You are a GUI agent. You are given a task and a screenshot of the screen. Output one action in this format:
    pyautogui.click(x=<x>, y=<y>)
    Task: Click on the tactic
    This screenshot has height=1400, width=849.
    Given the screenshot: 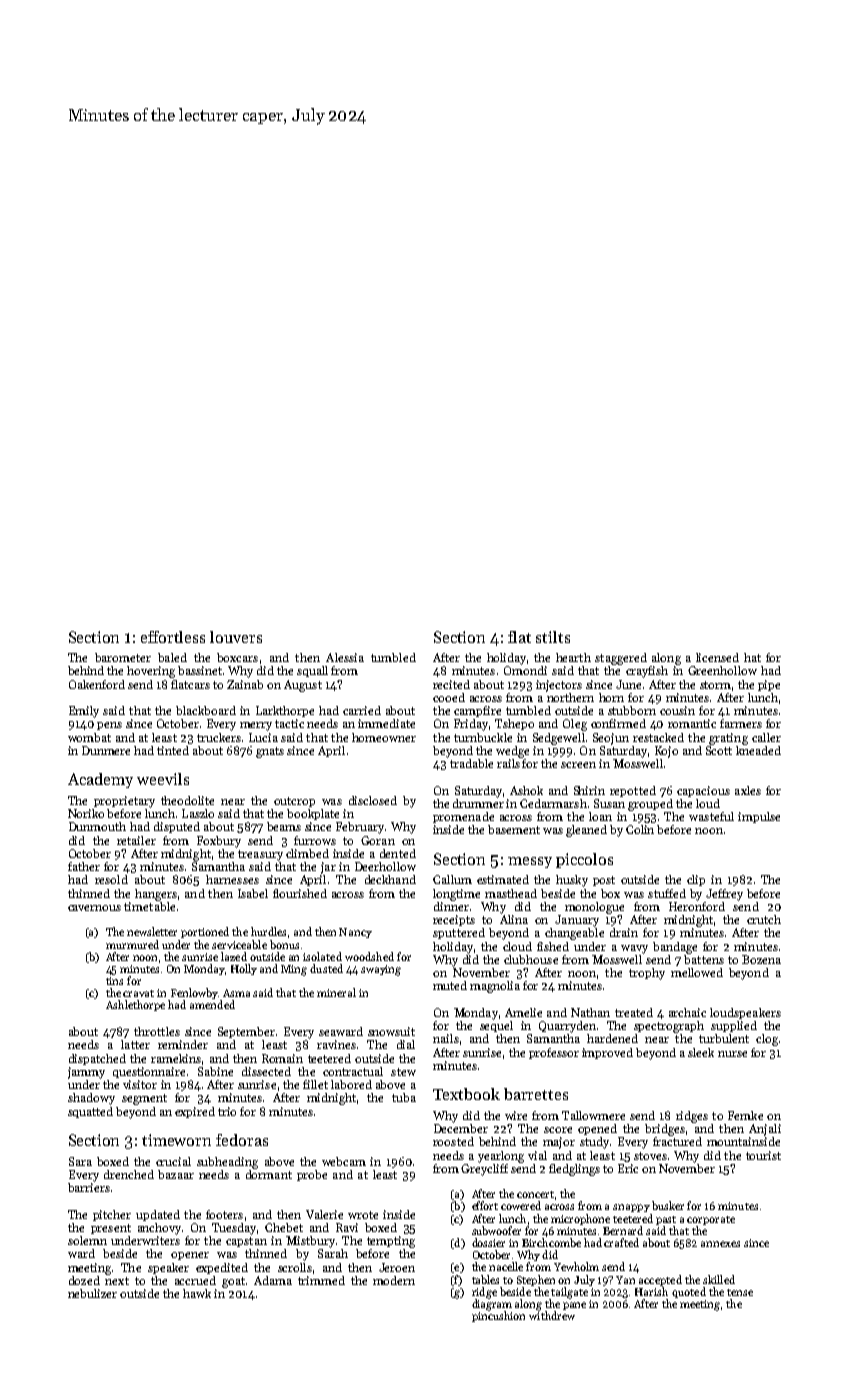 What is the action you would take?
    pyautogui.click(x=289, y=723)
